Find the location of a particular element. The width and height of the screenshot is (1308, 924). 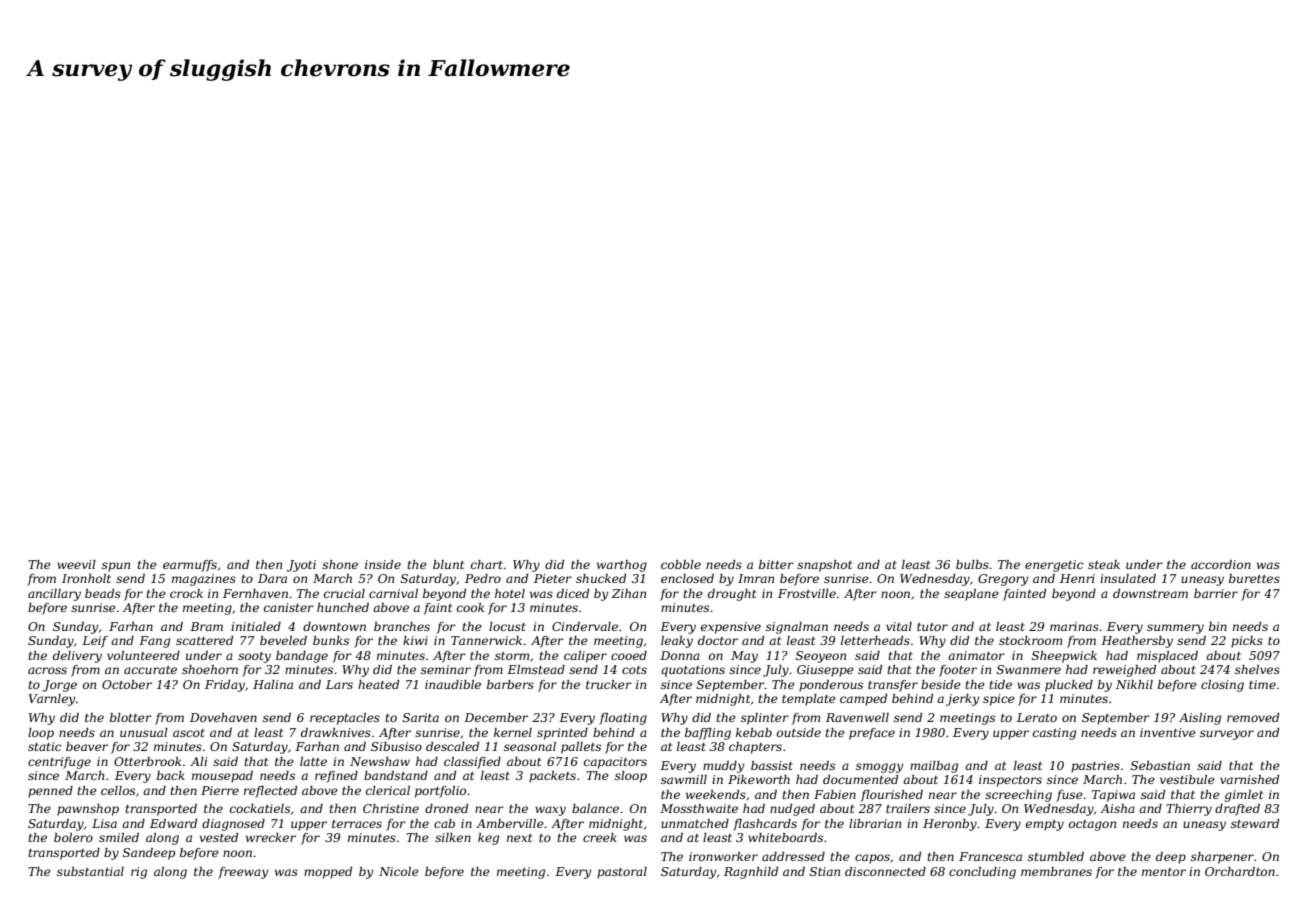

bitter is located at coordinates (776, 564).
